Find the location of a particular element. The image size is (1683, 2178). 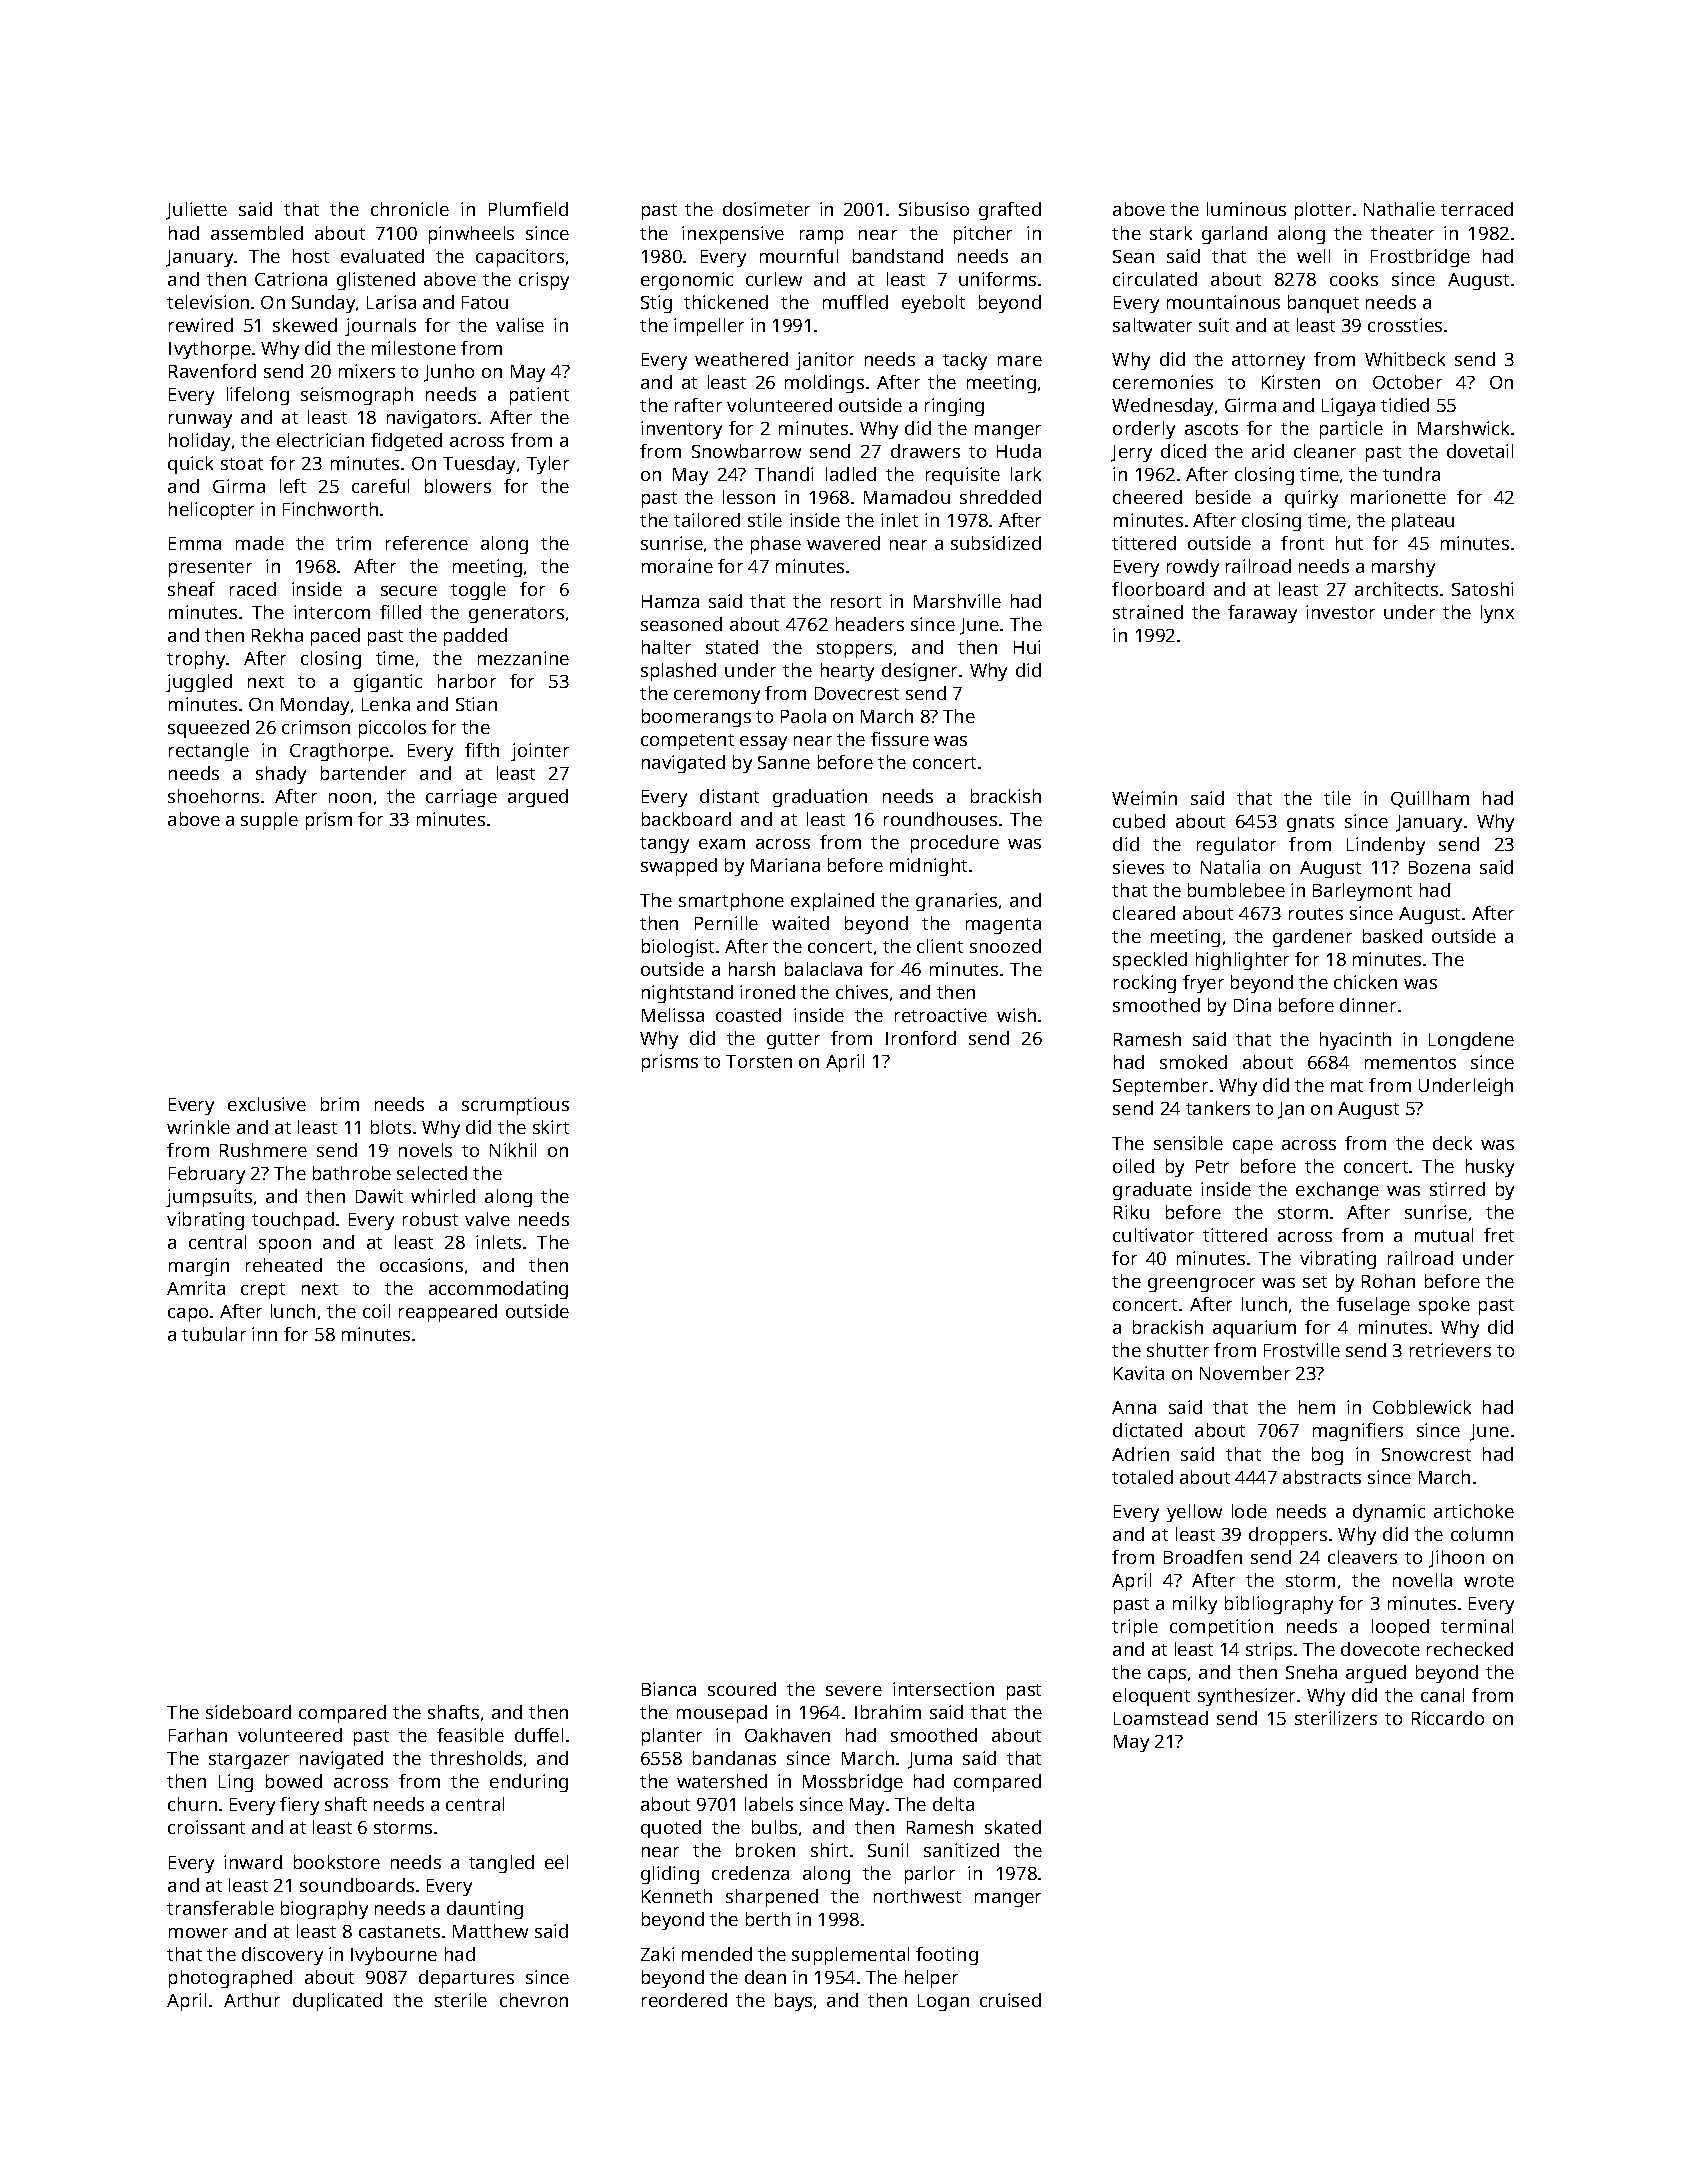

front is located at coordinates (1302, 543).
